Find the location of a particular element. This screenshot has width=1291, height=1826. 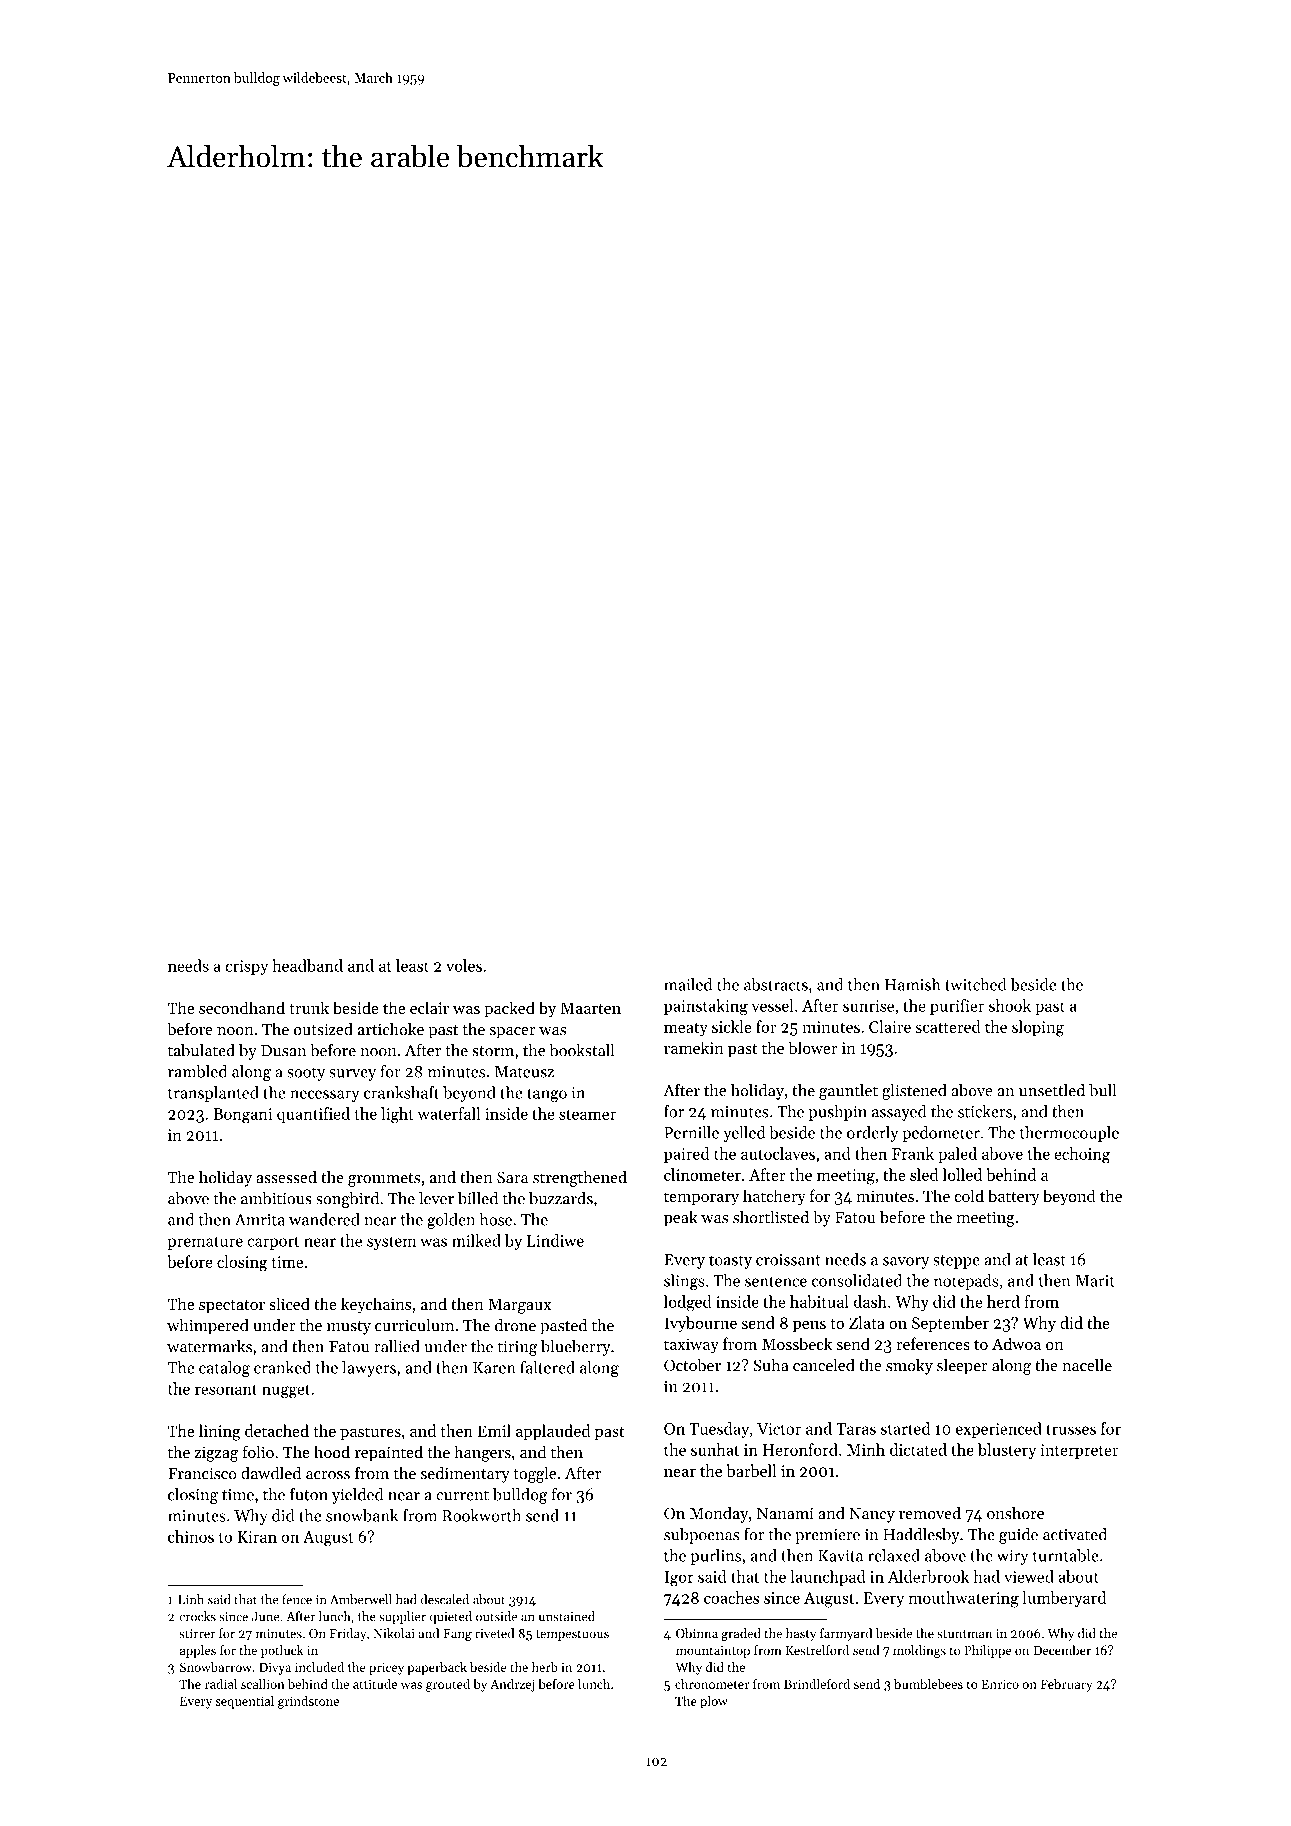

Maarten is located at coordinates (591, 1008).
